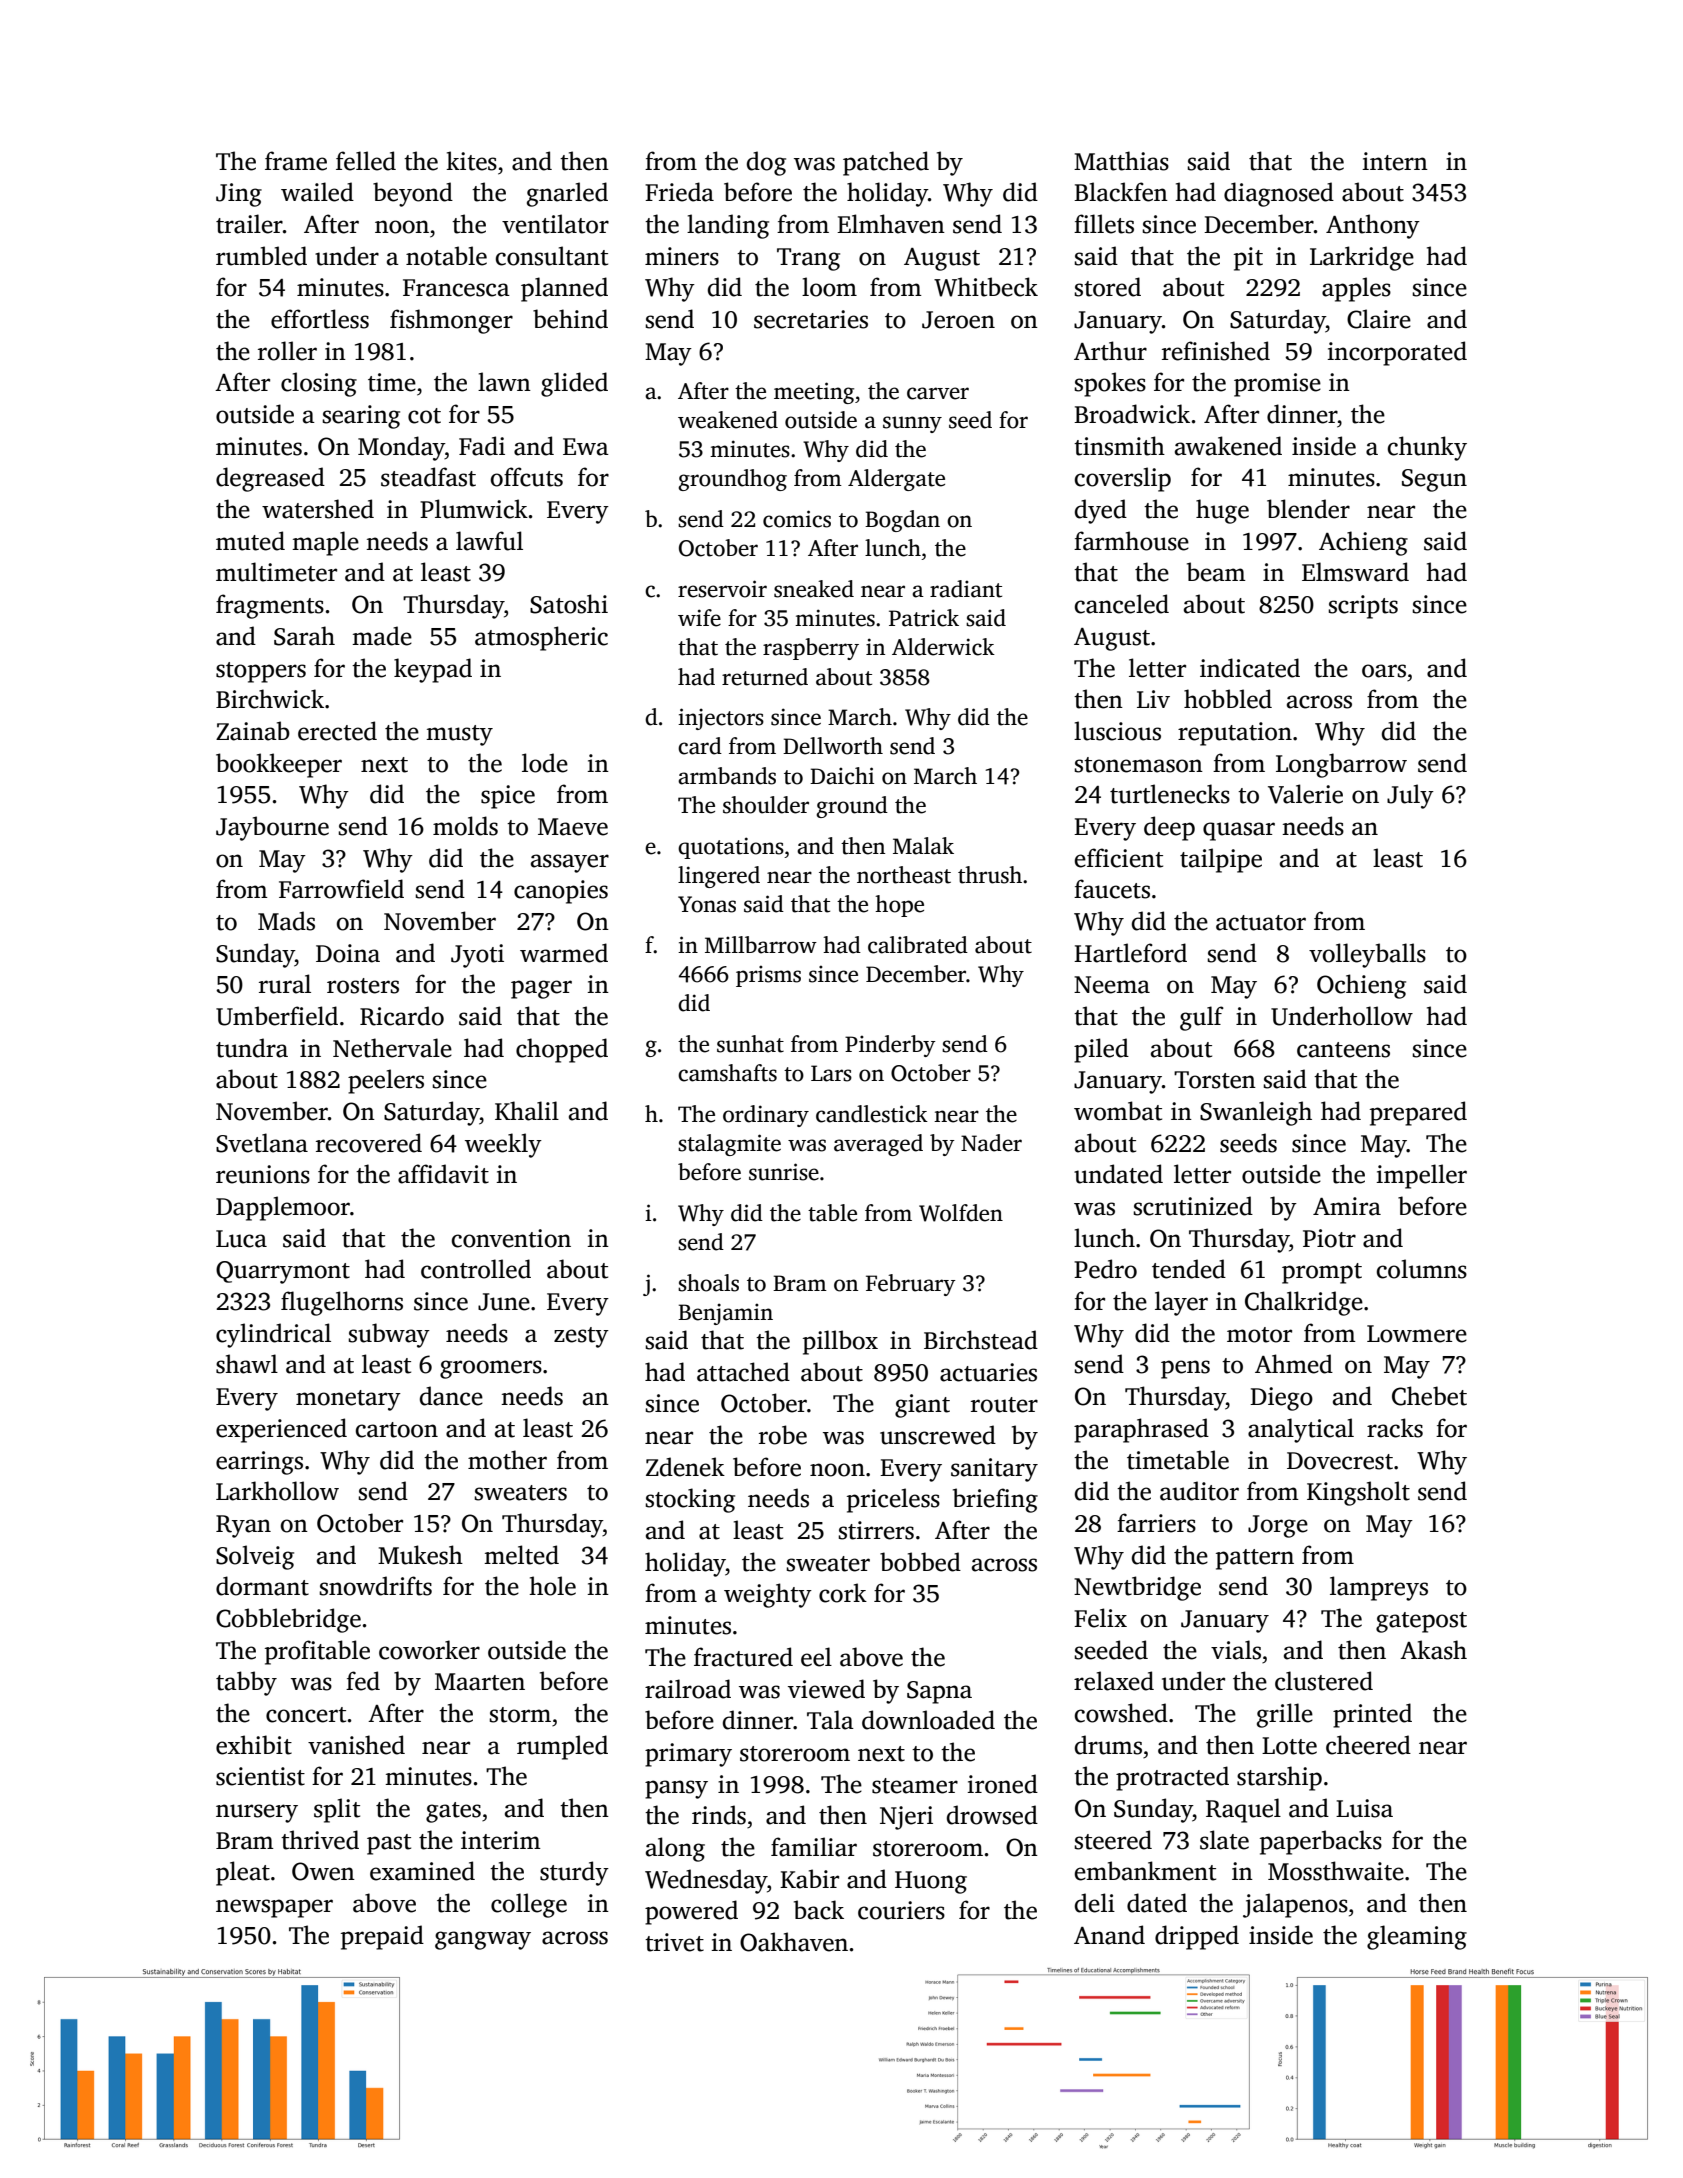 The image size is (1683, 2178). What do you see at coordinates (1193, 1206) in the page?
I see `scrutinized` at bounding box center [1193, 1206].
